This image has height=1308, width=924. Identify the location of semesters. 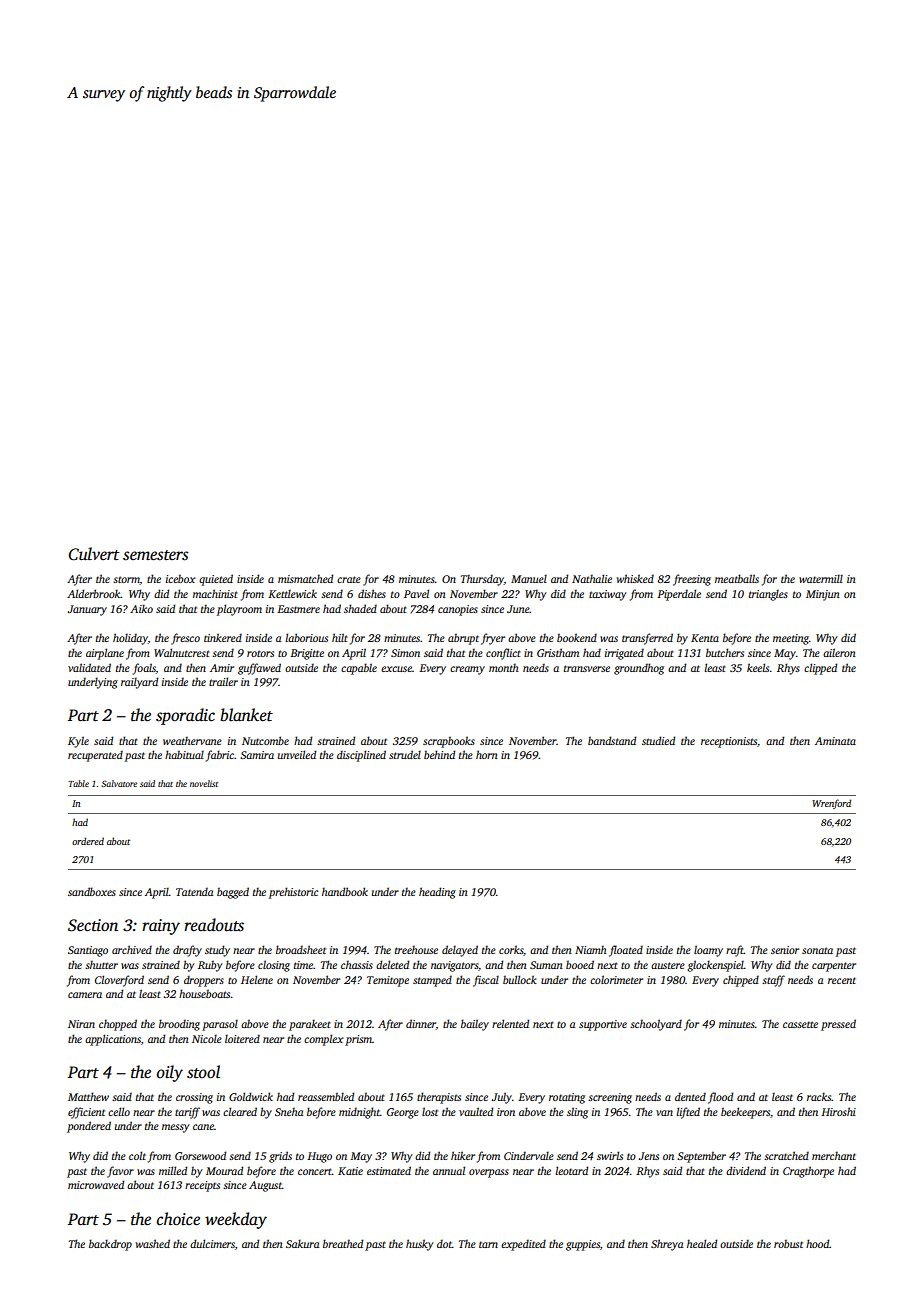
(155, 555).
